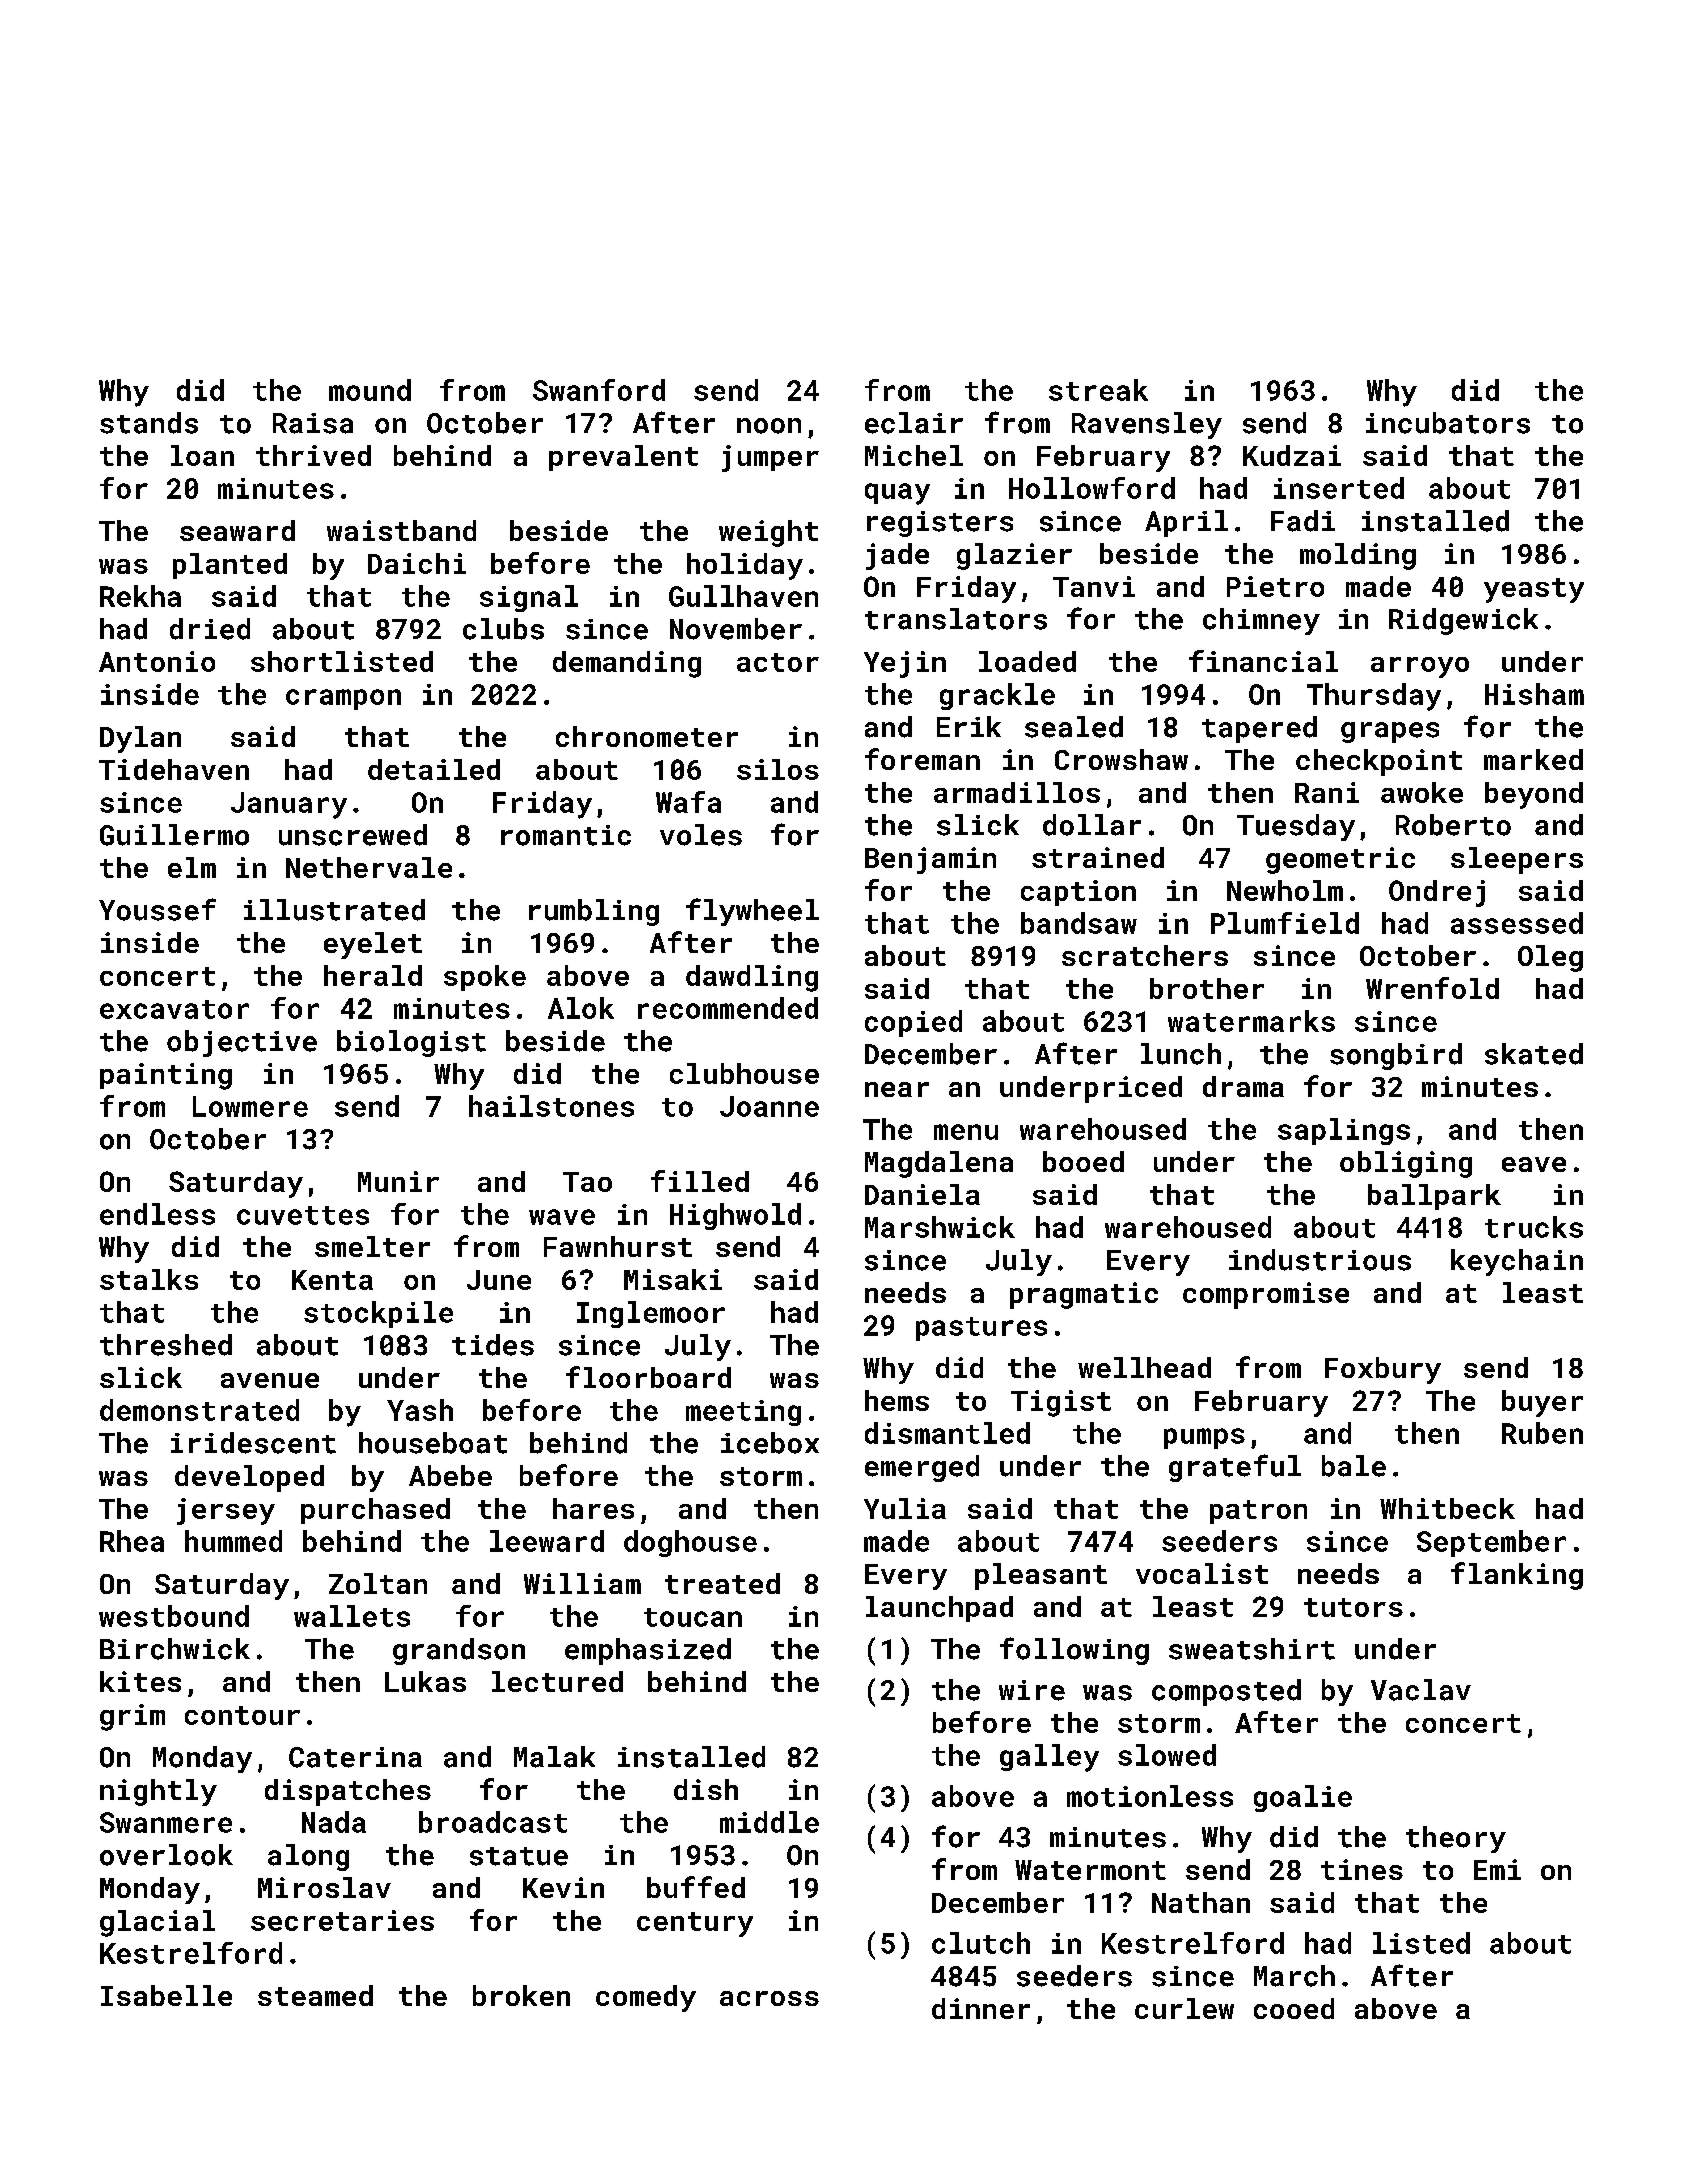  What do you see at coordinates (313, 423) in the image?
I see `Raisa` at bounding box center [313, 423].
